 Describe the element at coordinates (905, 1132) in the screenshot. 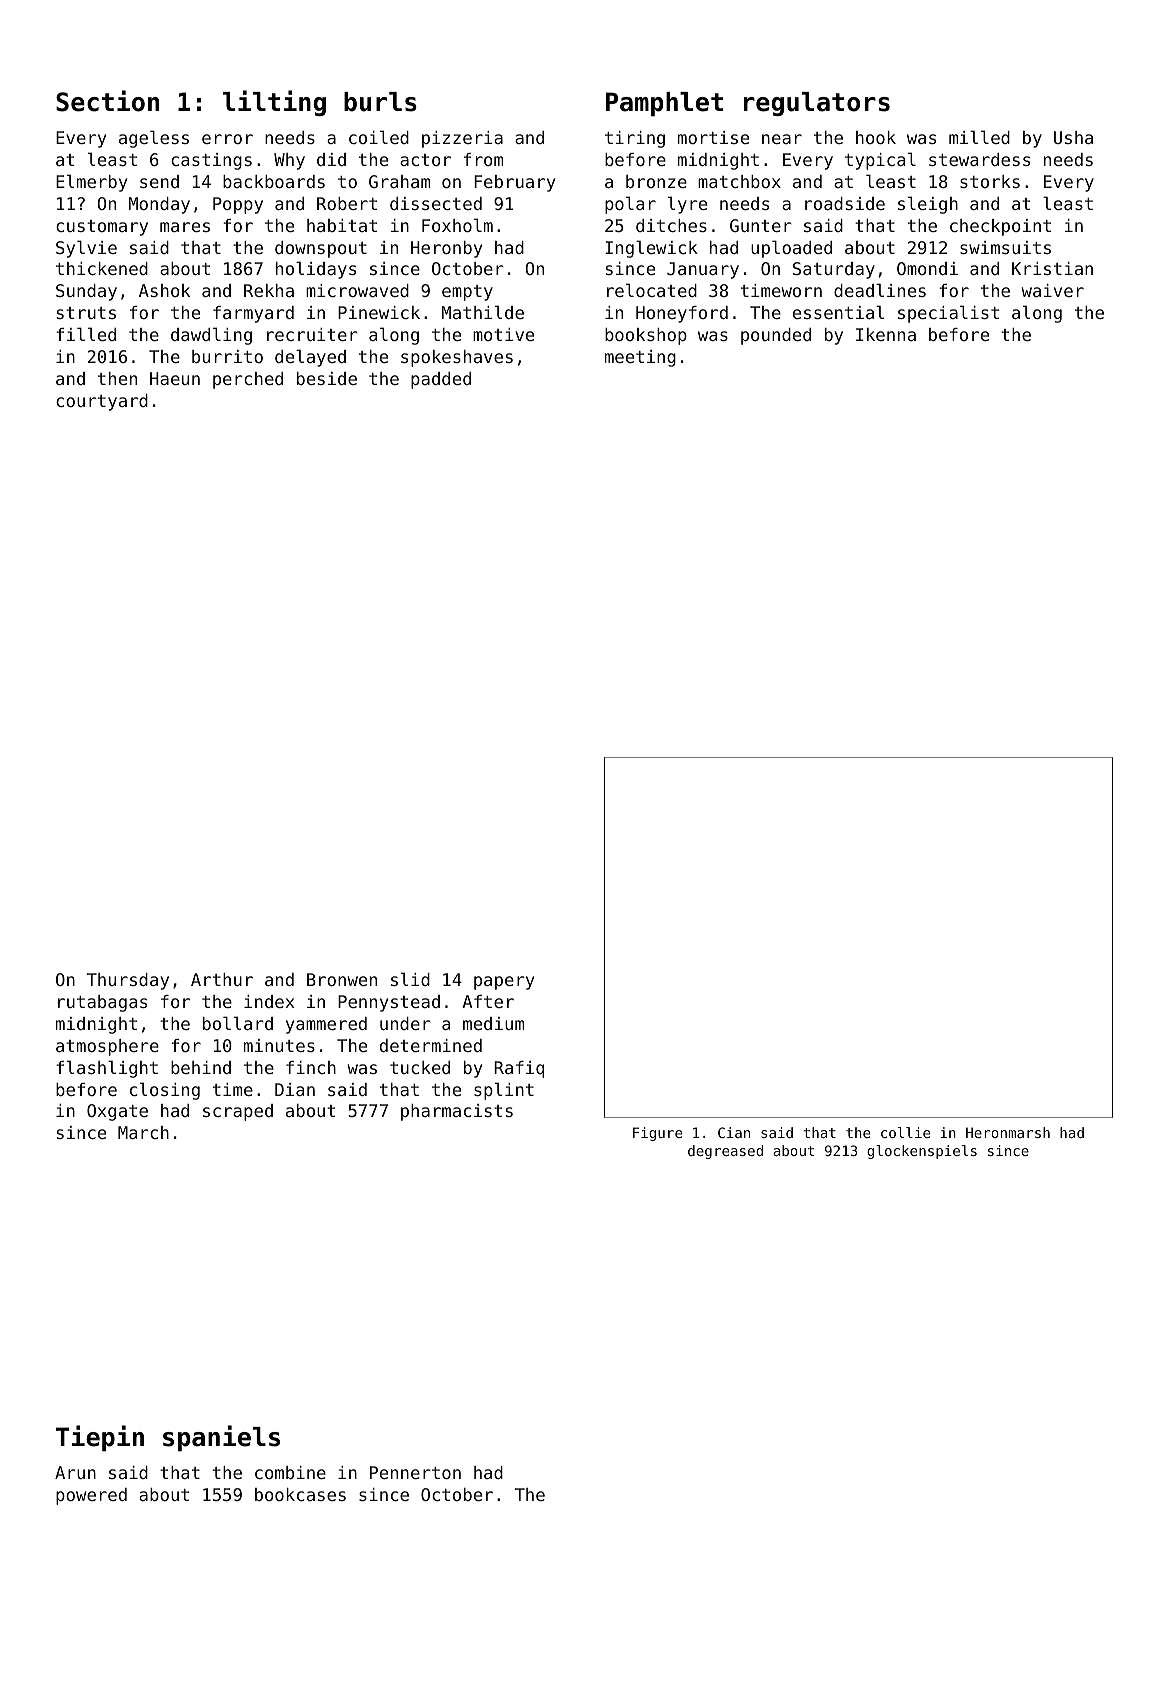

I see `collie` at that location.
